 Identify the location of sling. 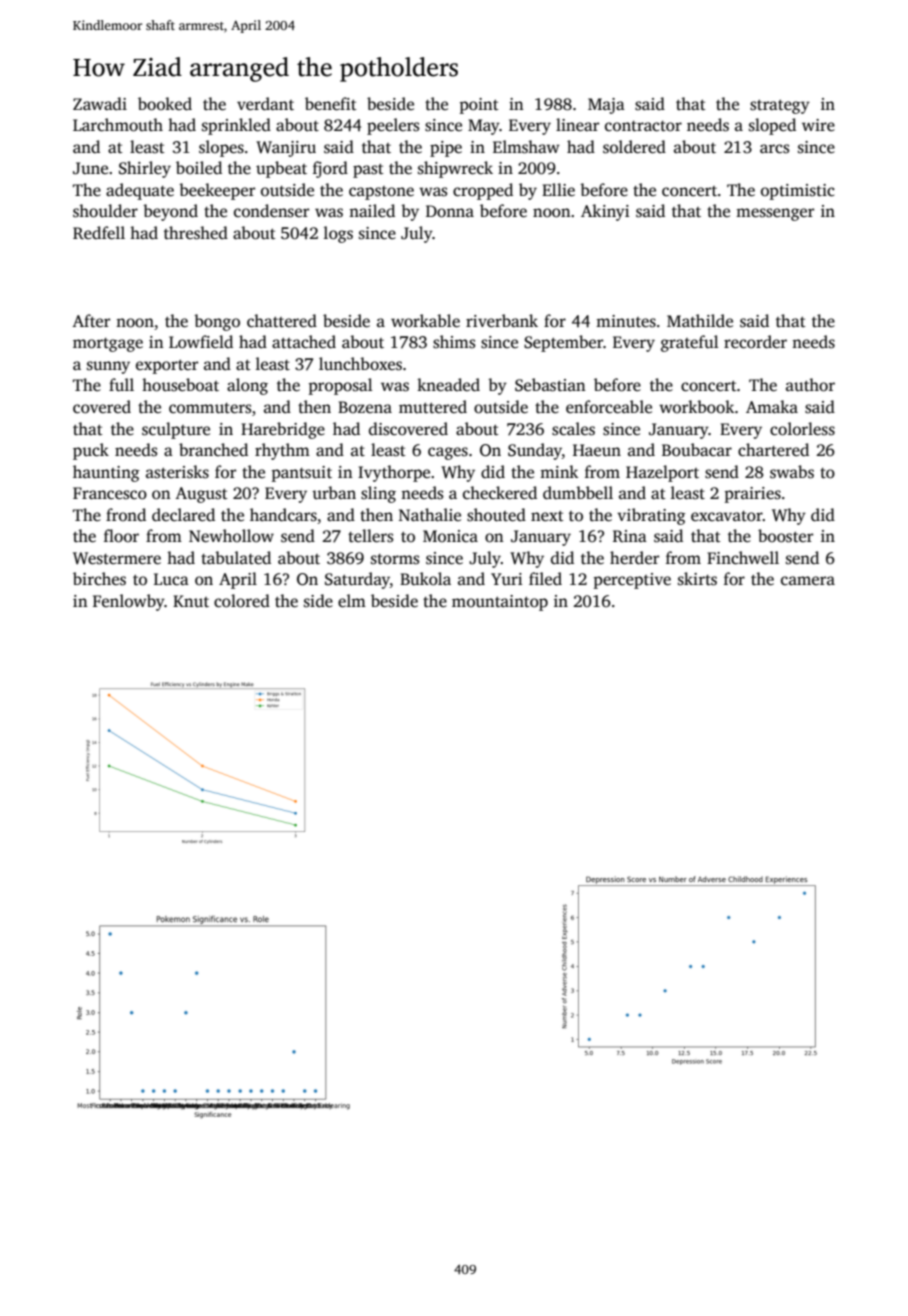
(378, 494).
